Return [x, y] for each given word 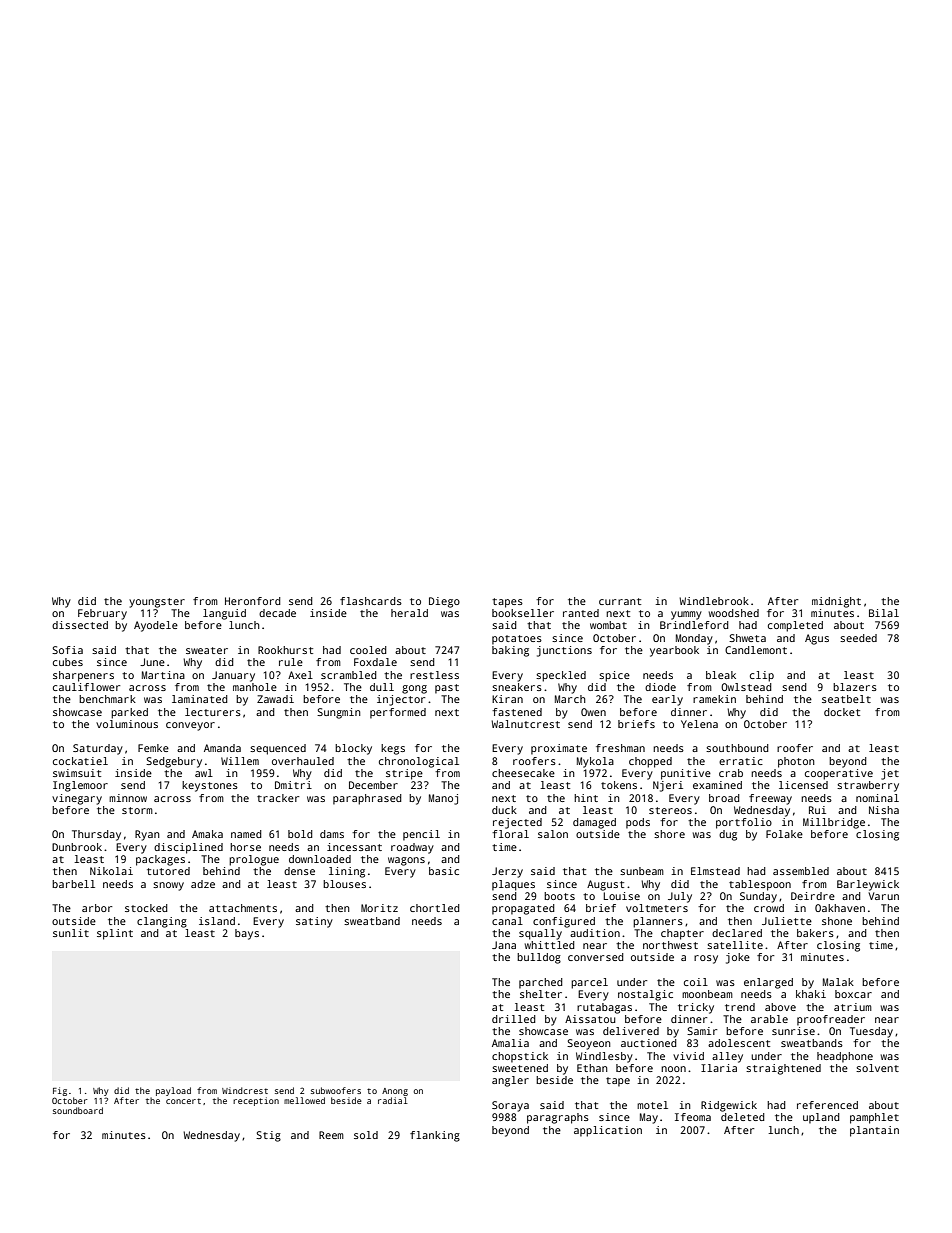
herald [409, 613]
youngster [157, 603]
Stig [268, 1136]
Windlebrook [714, 601]
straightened [783, 1069]
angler [510, 1081]
